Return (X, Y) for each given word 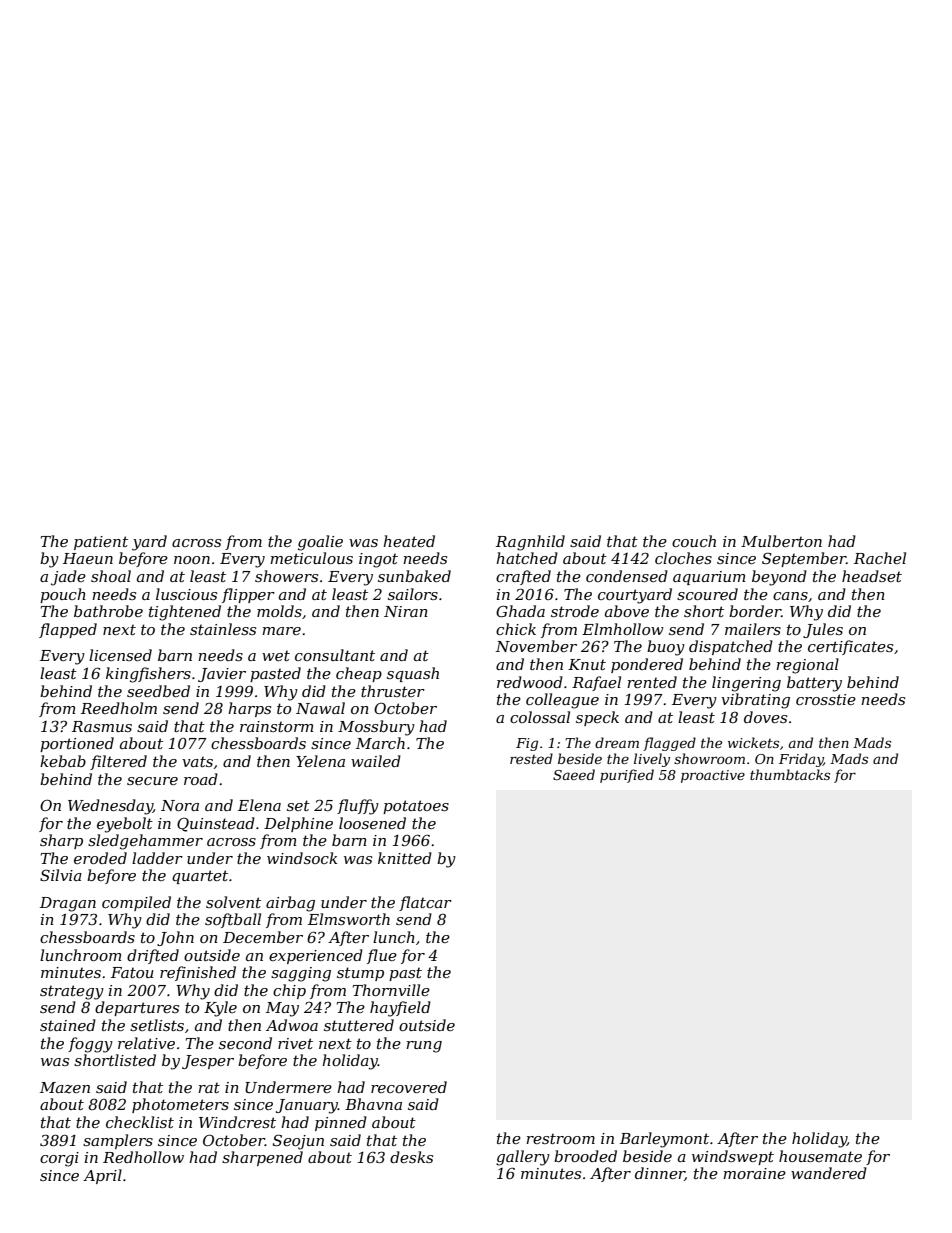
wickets (753, 742)
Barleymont (664, 1140)
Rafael (596, 683)
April (102, 1176)
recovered (409, 1087)
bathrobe (108, 611)
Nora (180, 805)
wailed (376, 761)
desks (411, 1157)
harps (249, 709)
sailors (413, 594)
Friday (801, 760)
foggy (90, 1045)
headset (872, 576)
